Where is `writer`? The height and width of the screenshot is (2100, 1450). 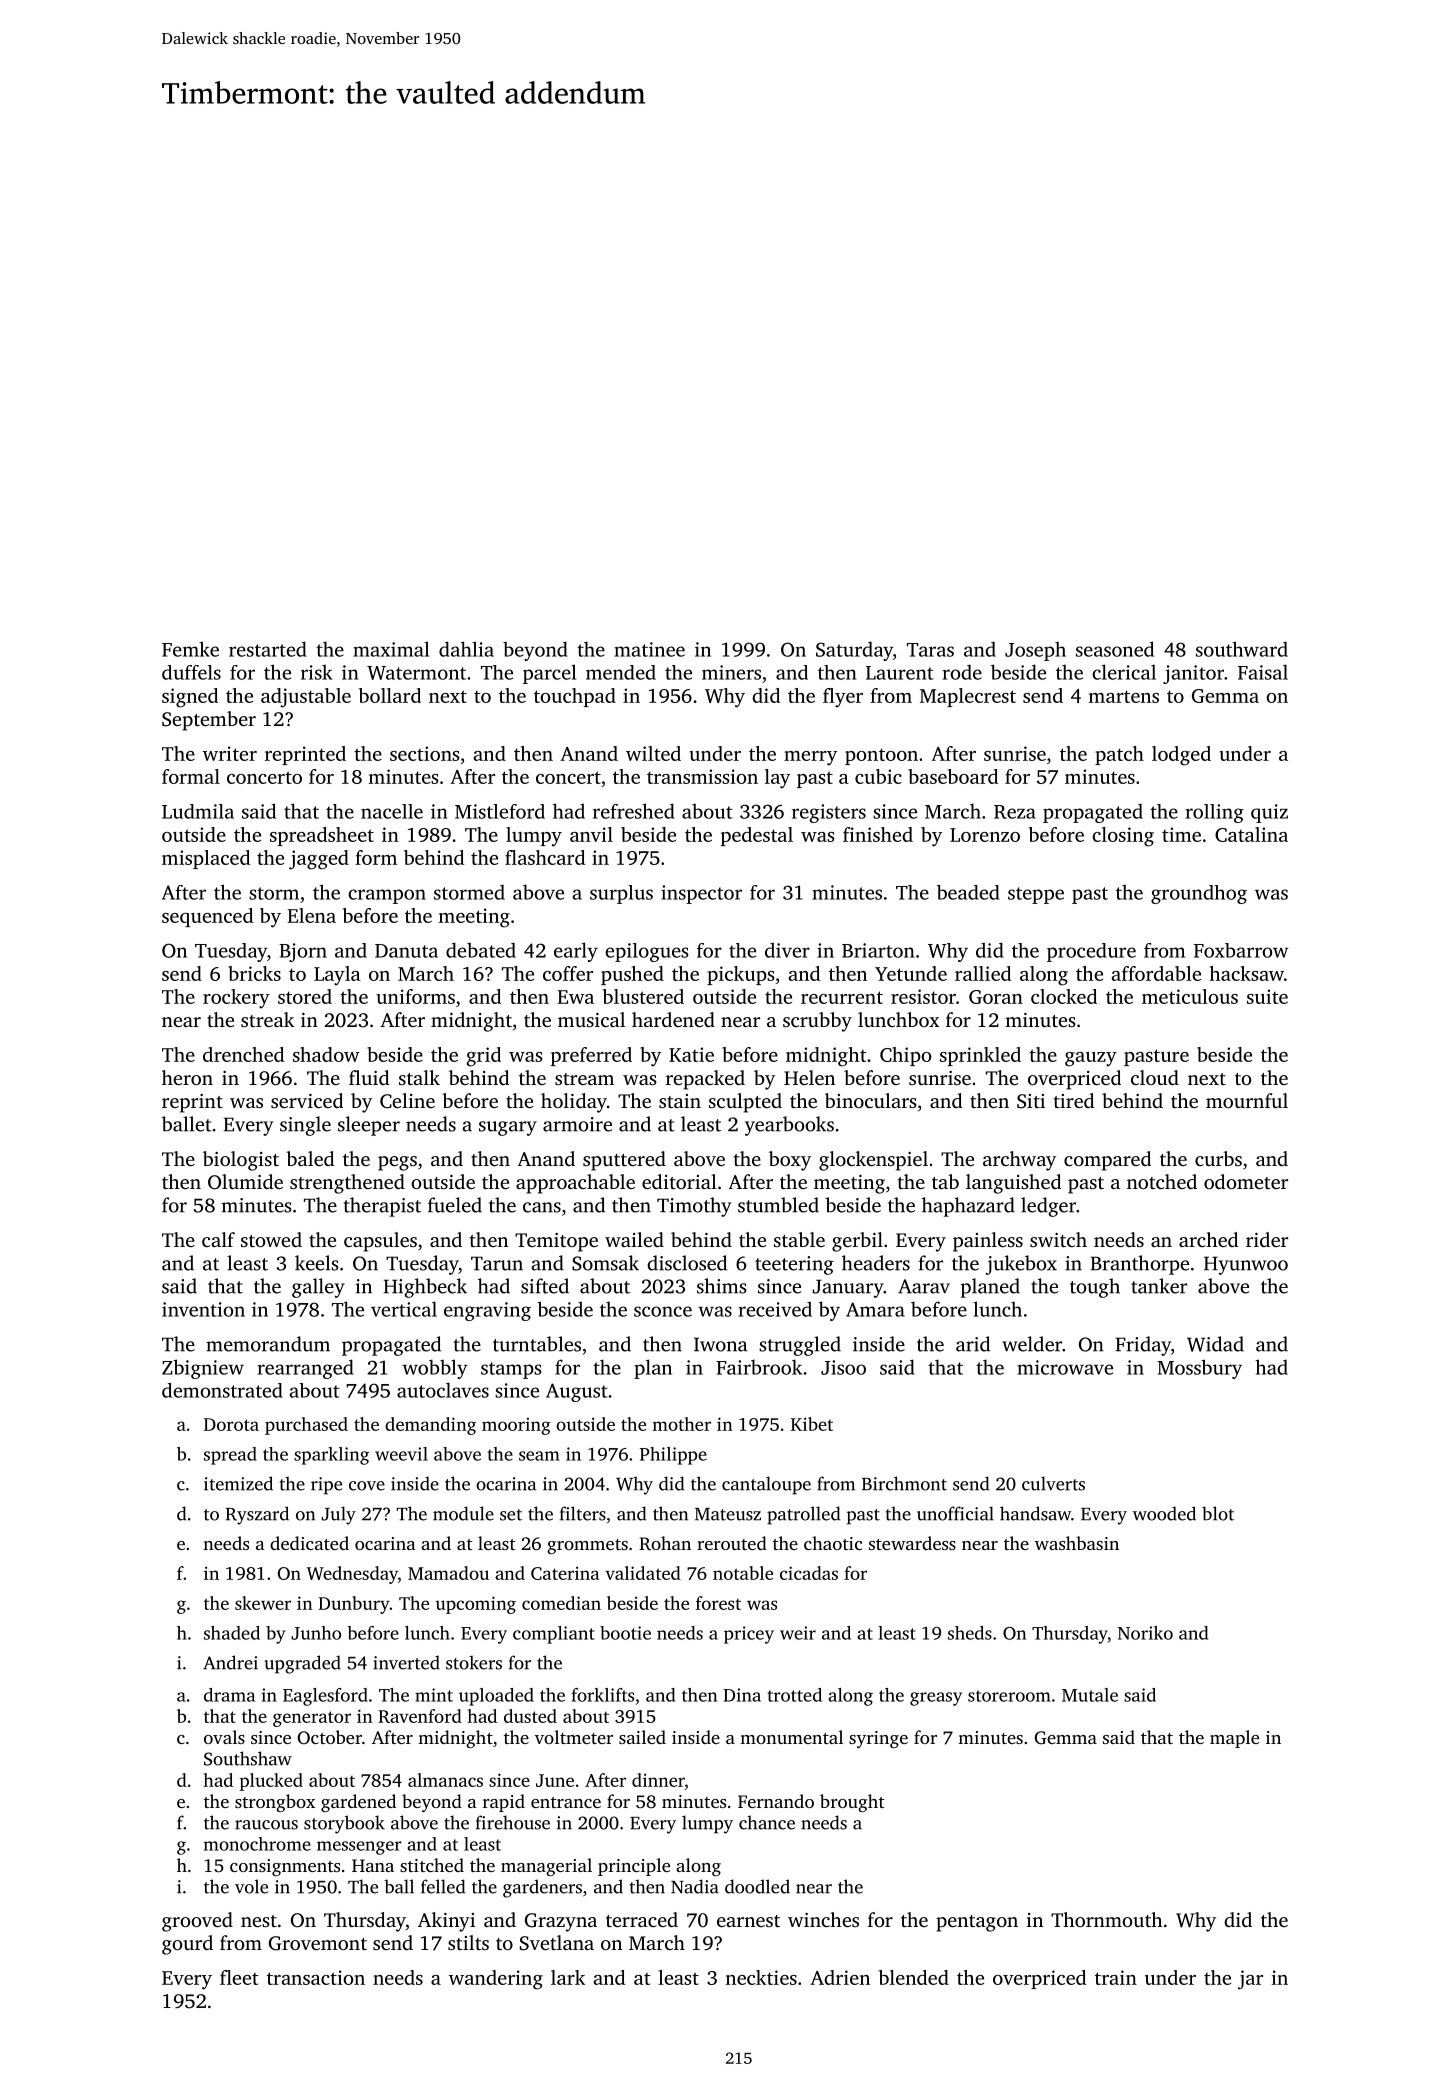 writer is located at coordinates (230, 753).
